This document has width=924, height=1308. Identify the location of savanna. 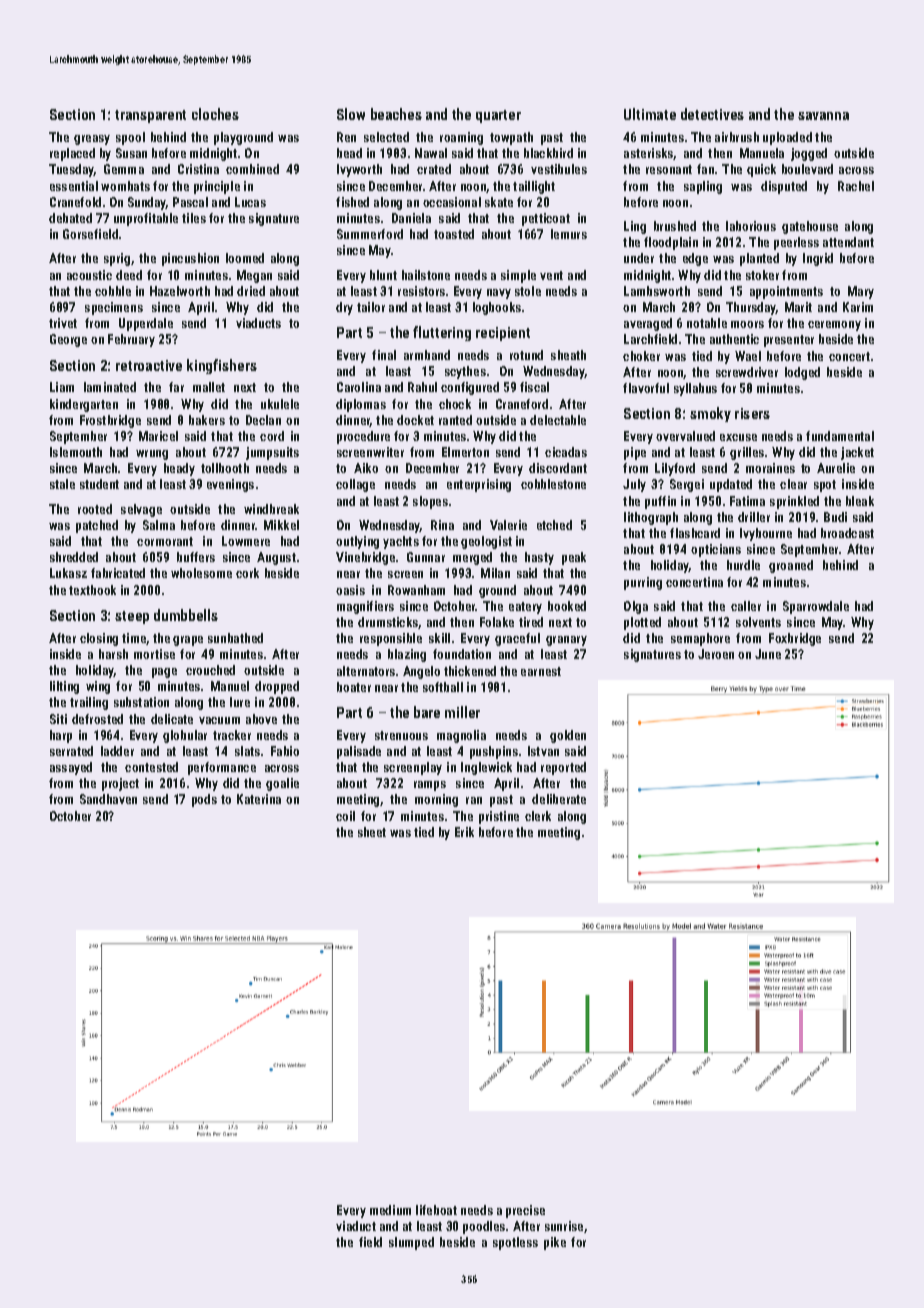
(823, 116).
